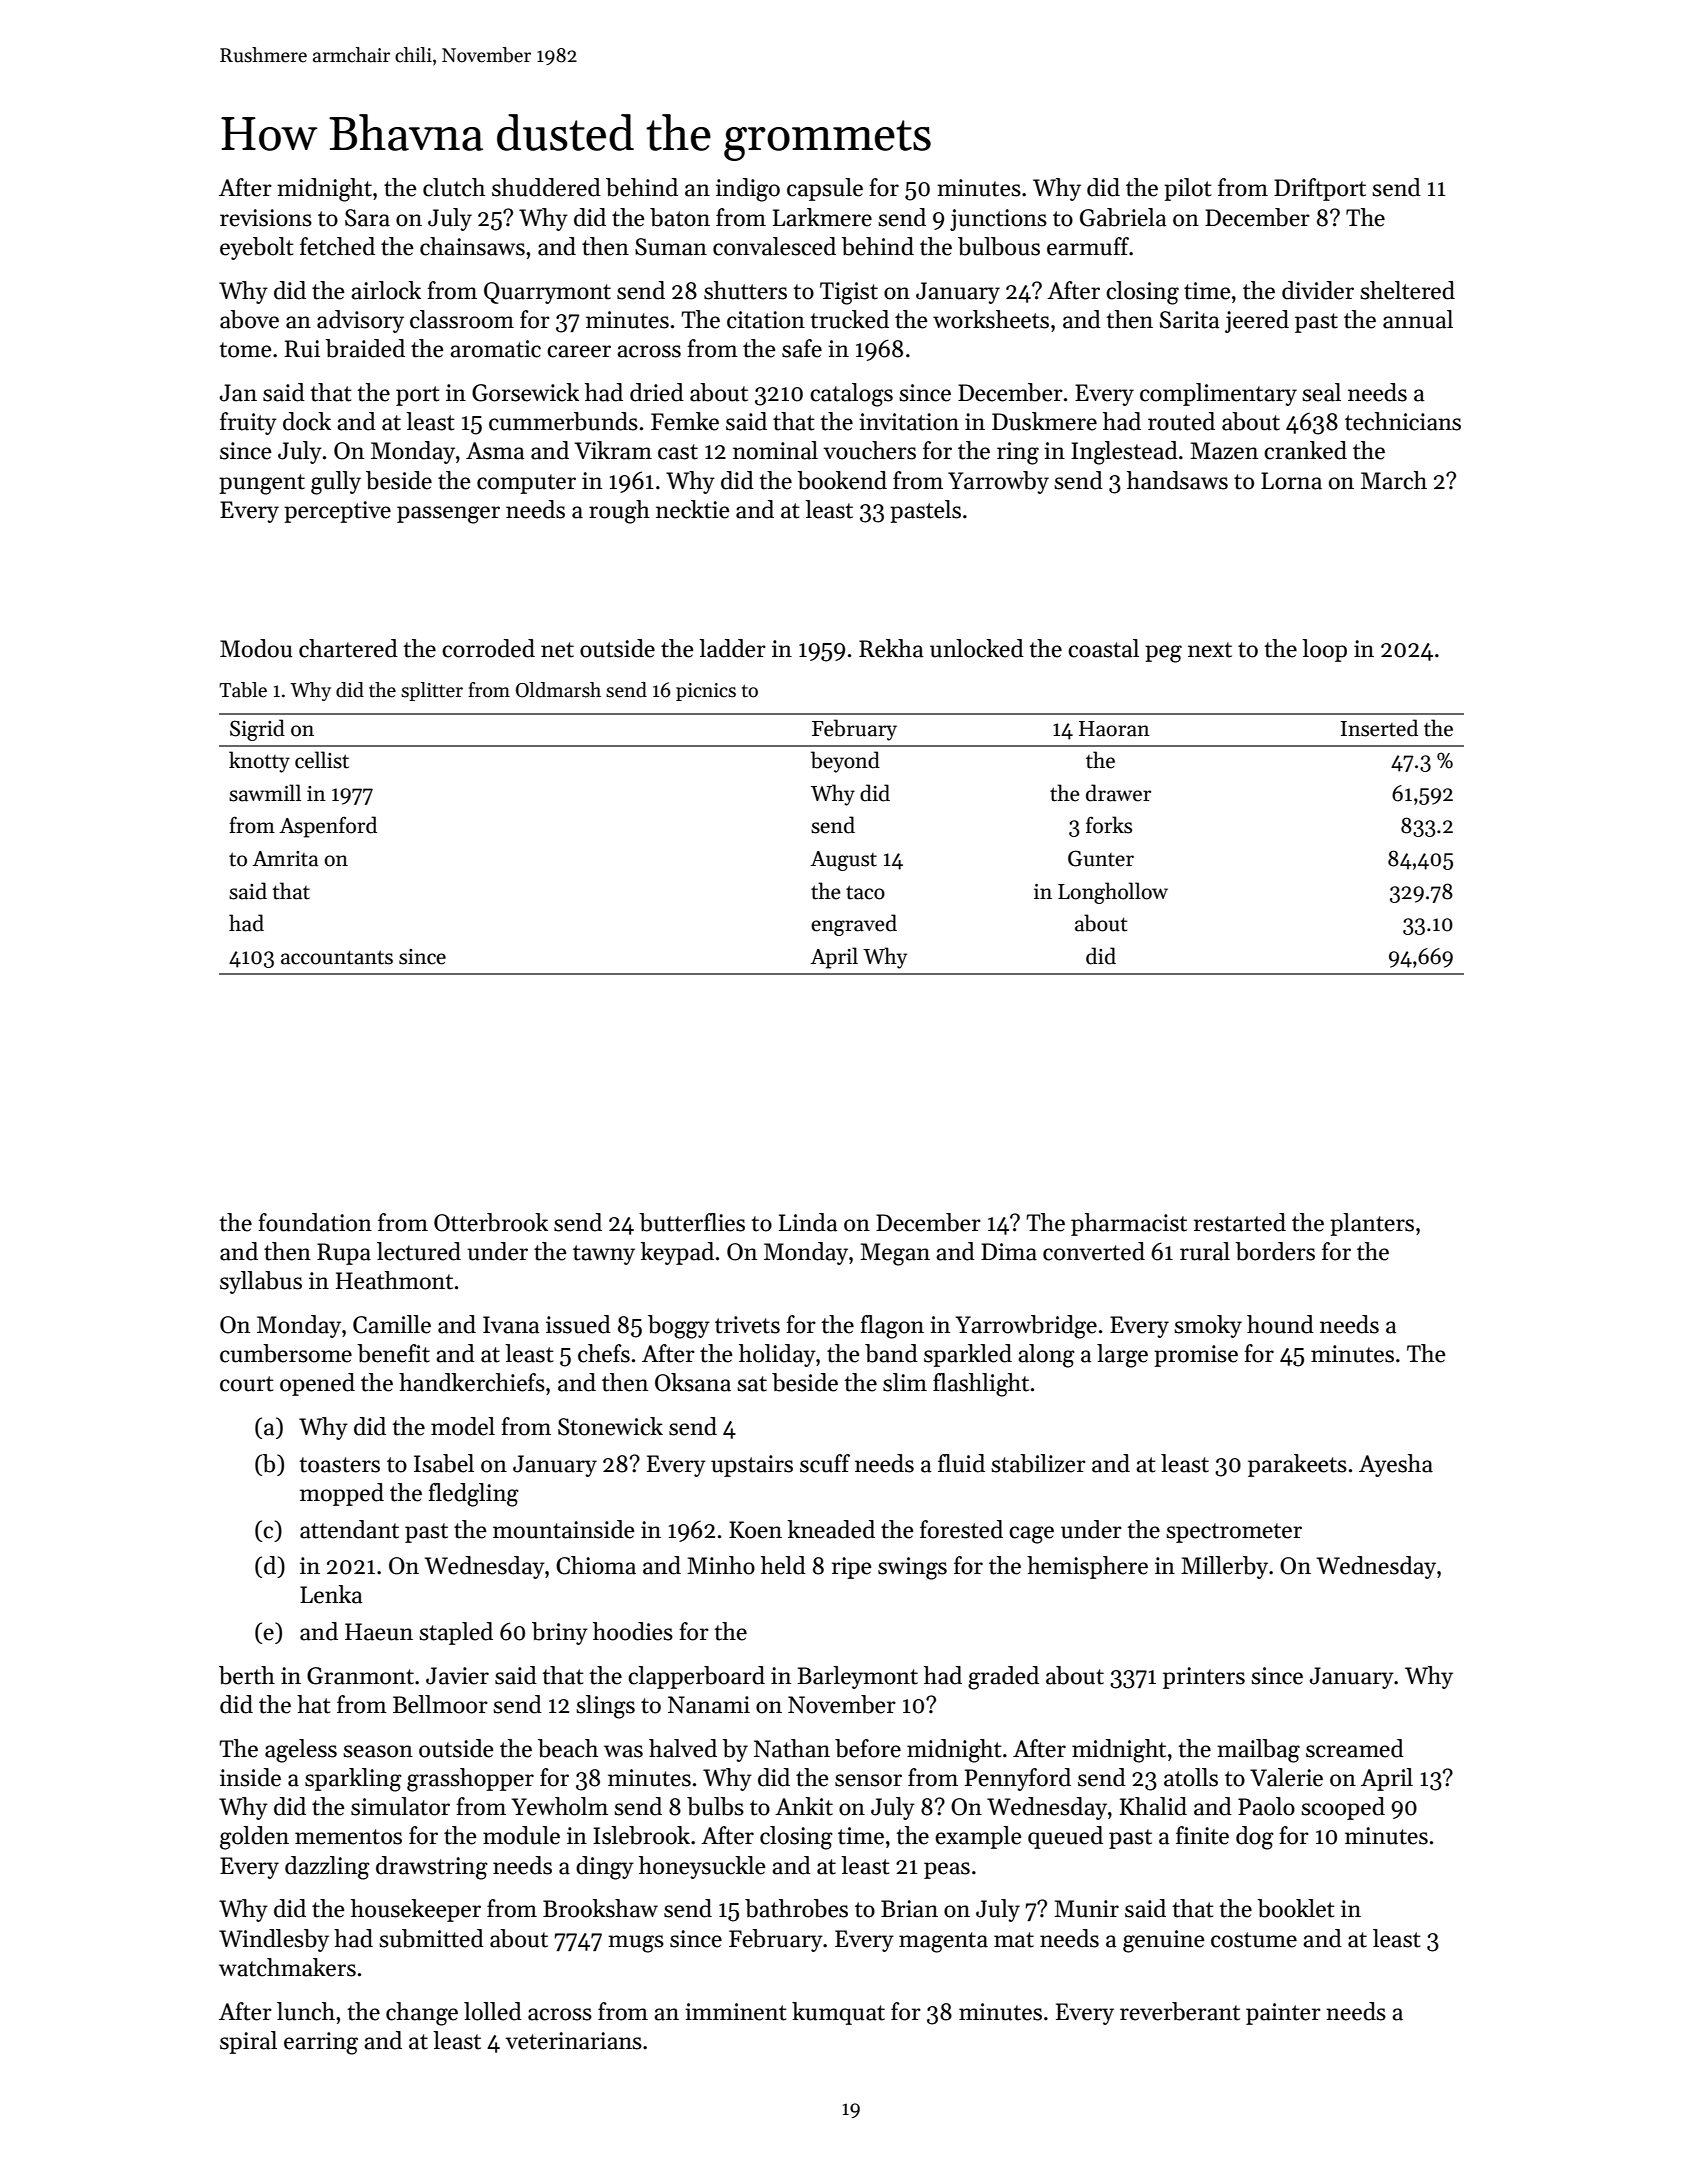  Describe the element at coordinates (525, 392) in the document. I see `Gorsewick` at that location.
